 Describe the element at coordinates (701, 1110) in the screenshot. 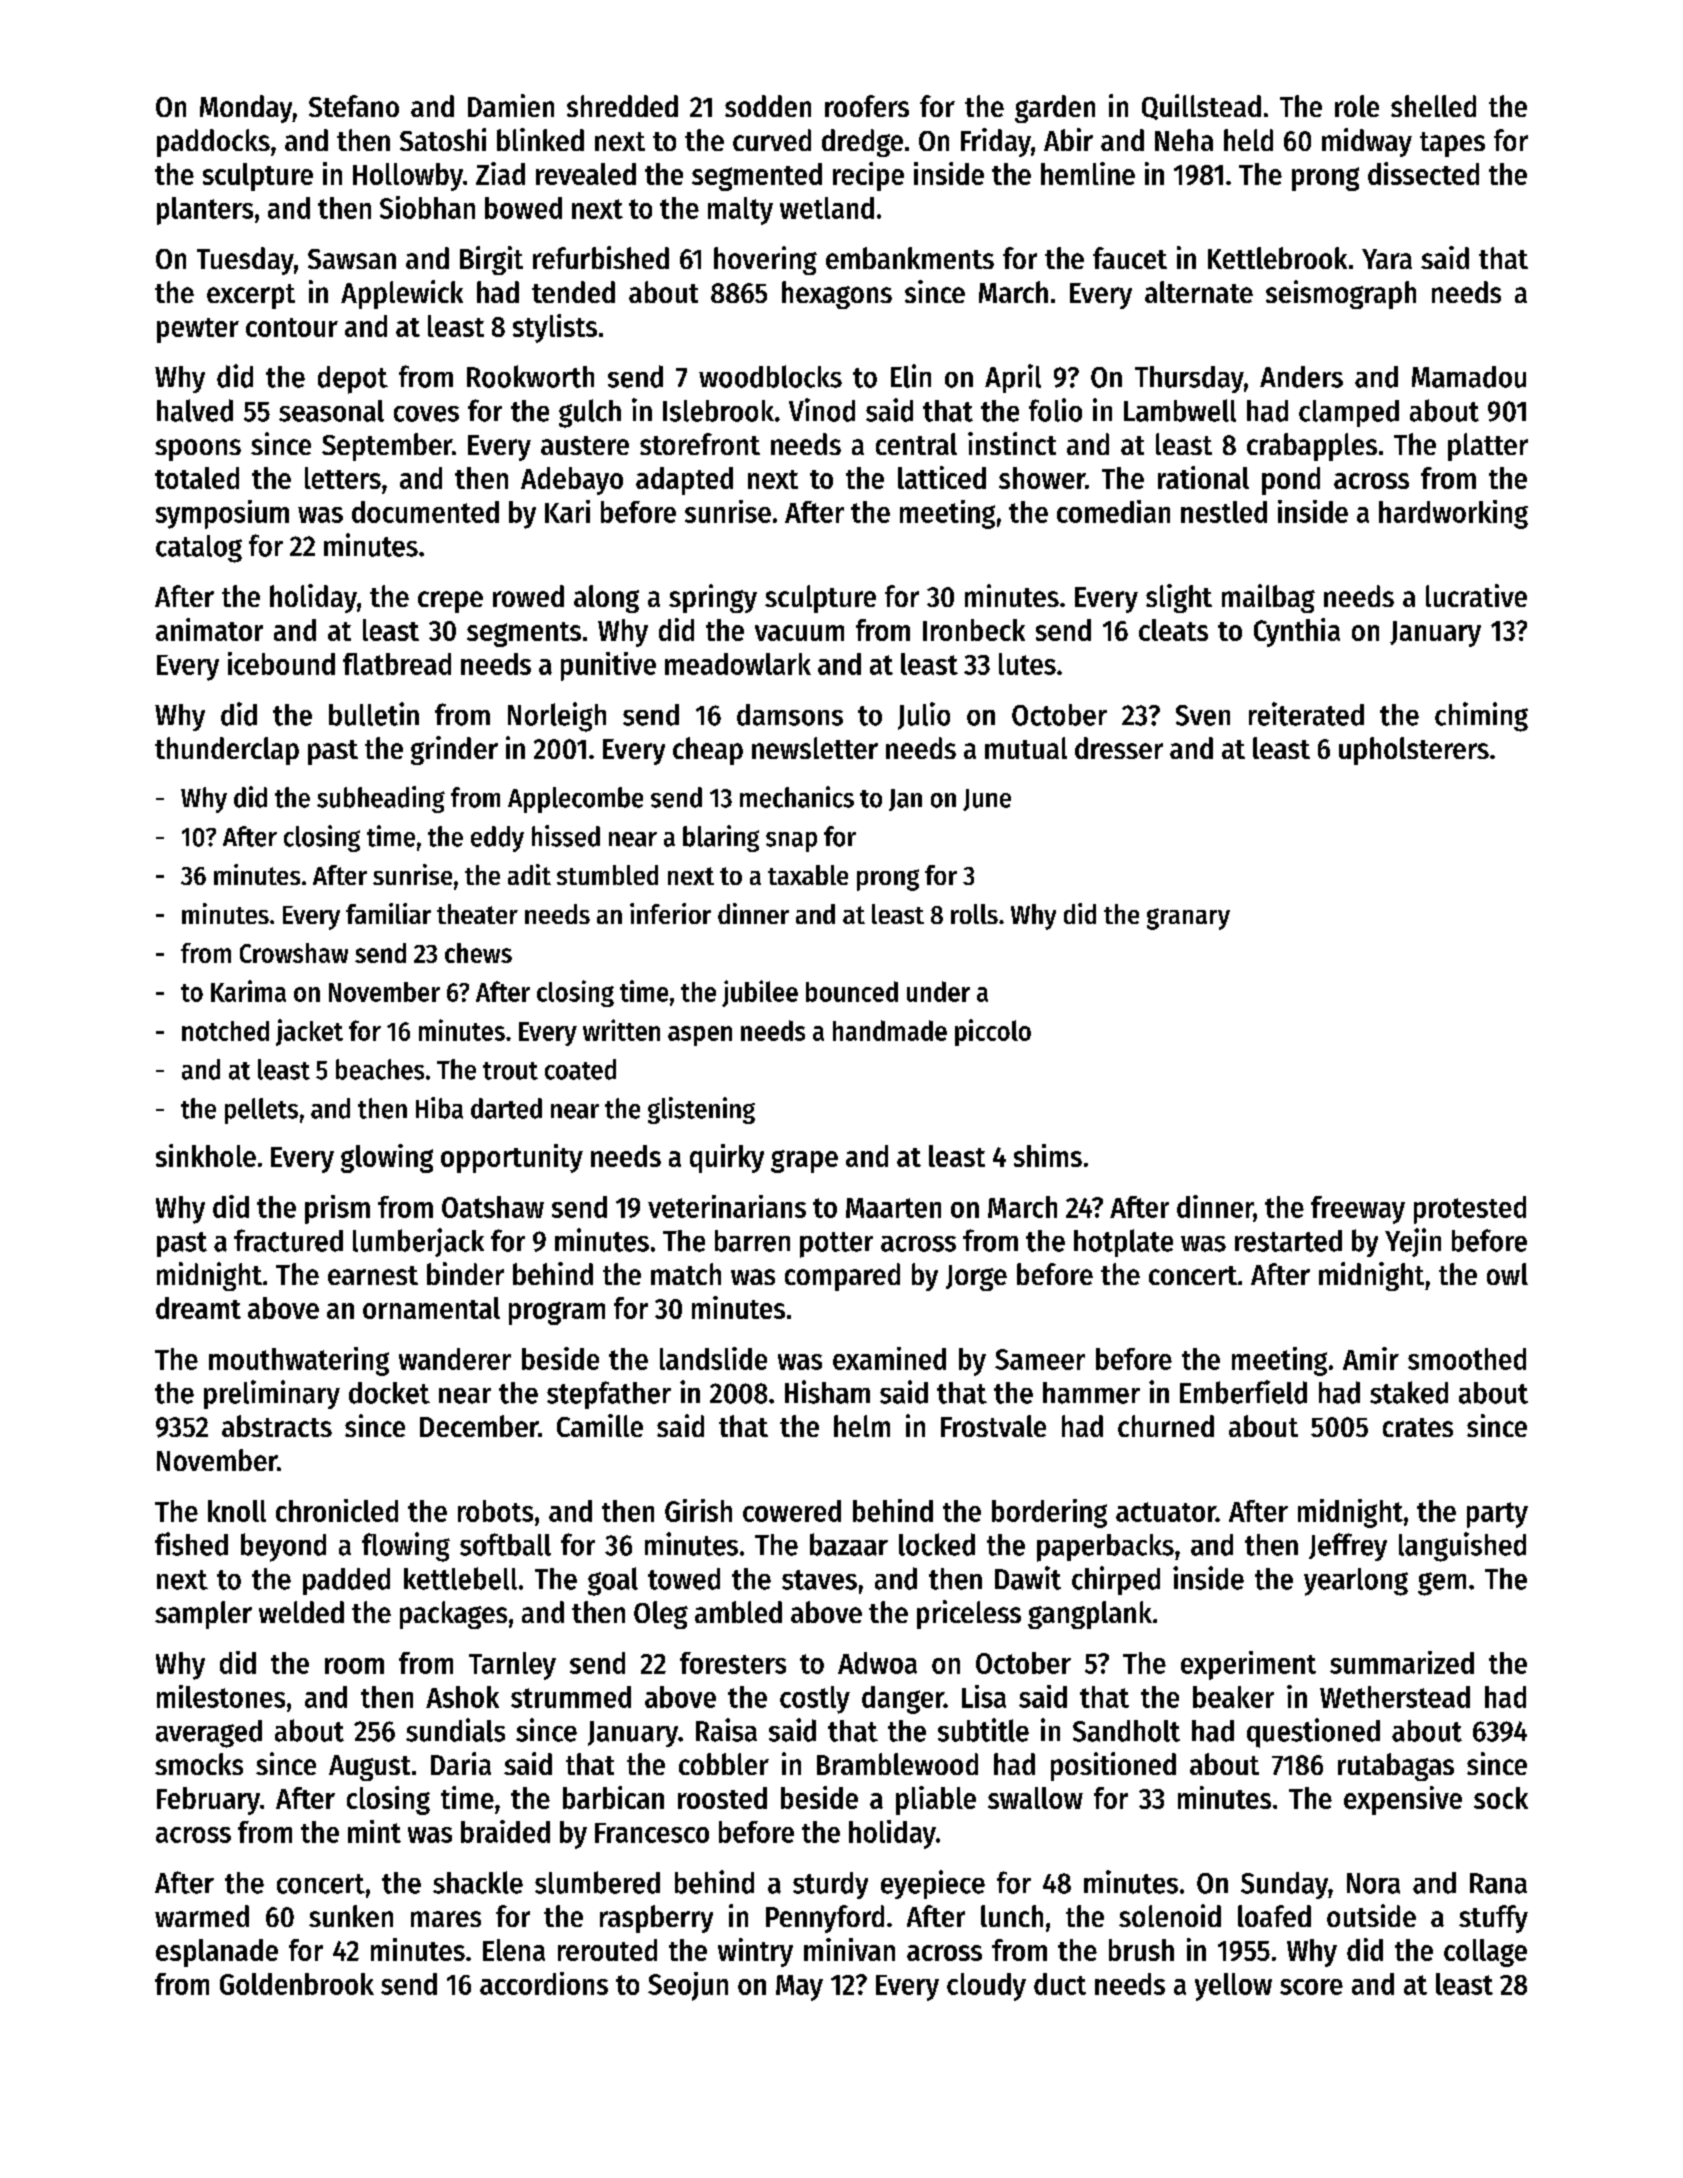

I see `glistening` at that location.
